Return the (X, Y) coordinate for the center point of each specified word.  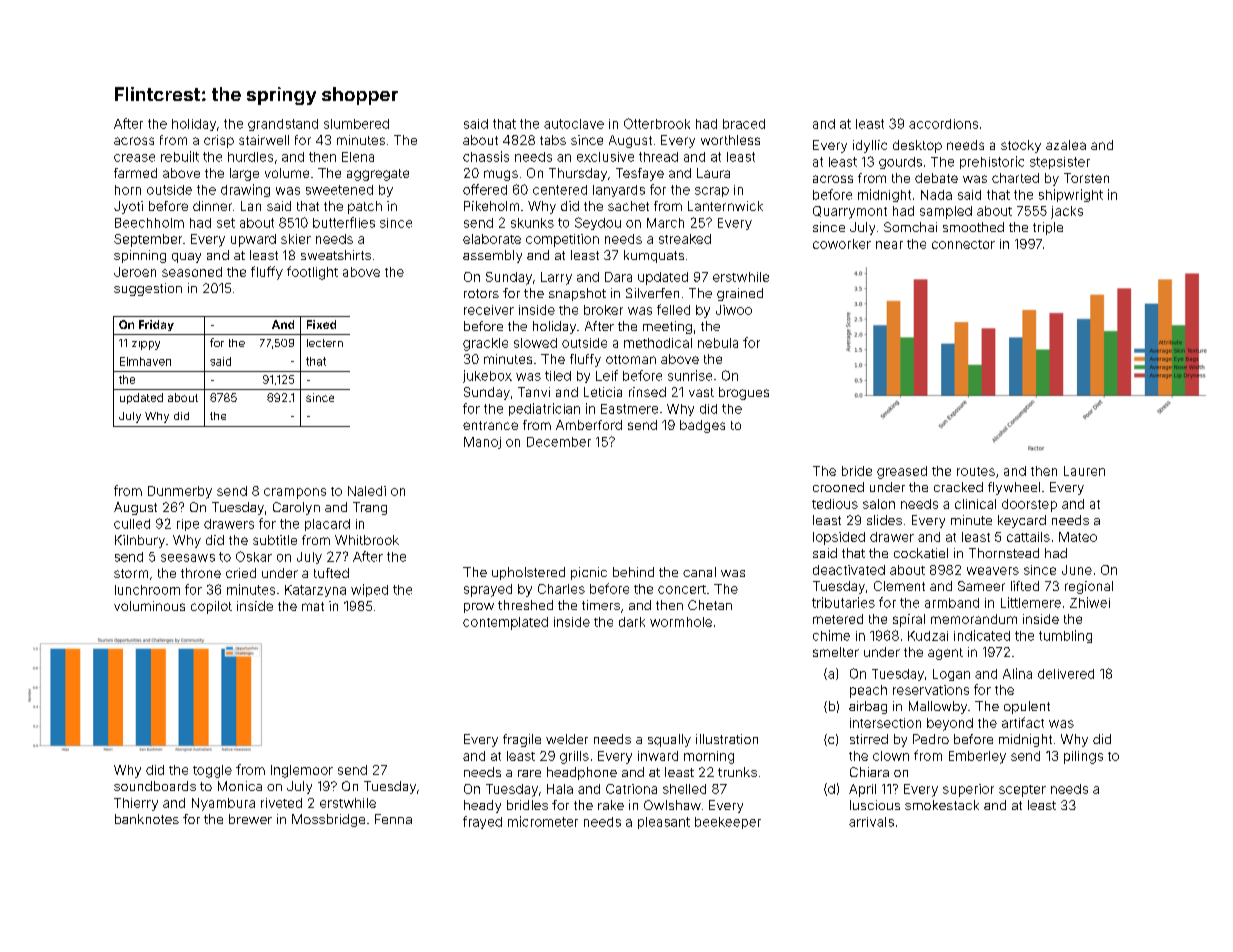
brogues (744, 393)
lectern (325, 343)
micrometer (543, 821)
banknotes (147, 819)
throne (201, 573)
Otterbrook (657, 123)
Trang (370, 508)
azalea (1066, 145)
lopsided (839, 538)
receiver (489, 310)
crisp (219, 141)
